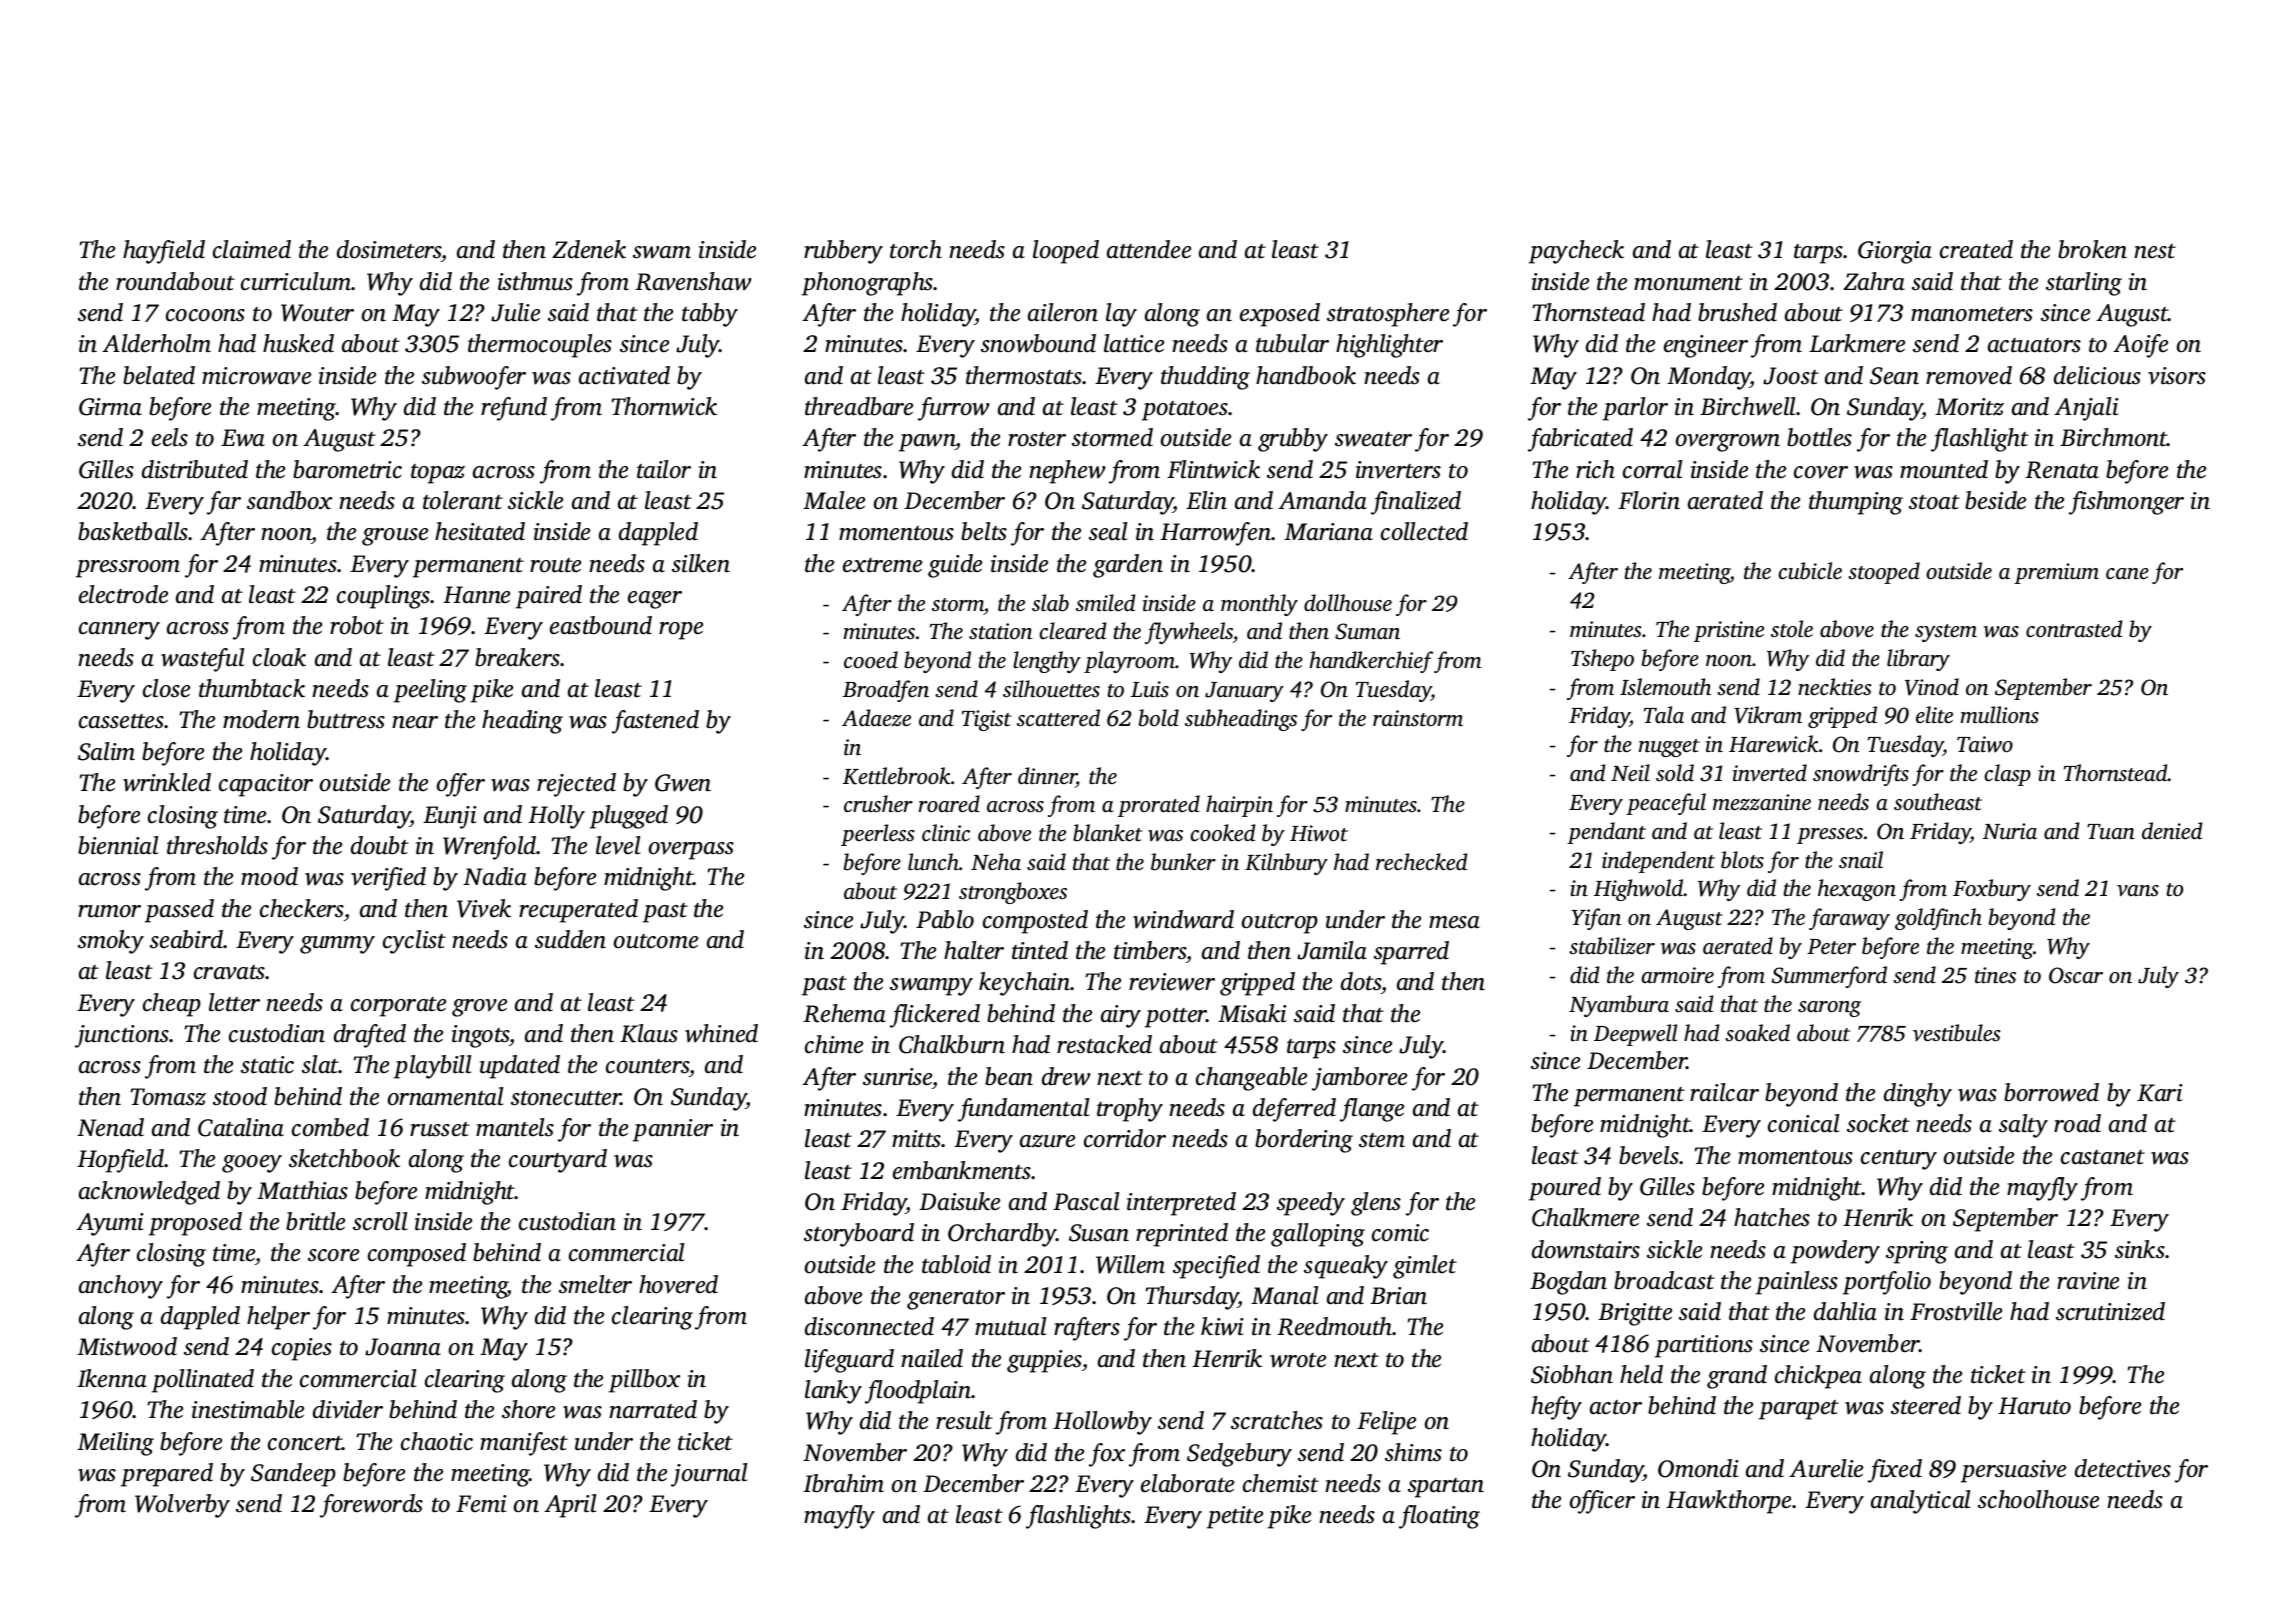 This image has height=1620, width=2292. Describe the element at coordinates (348, 1409) in the image. I see `divider` at that location.
